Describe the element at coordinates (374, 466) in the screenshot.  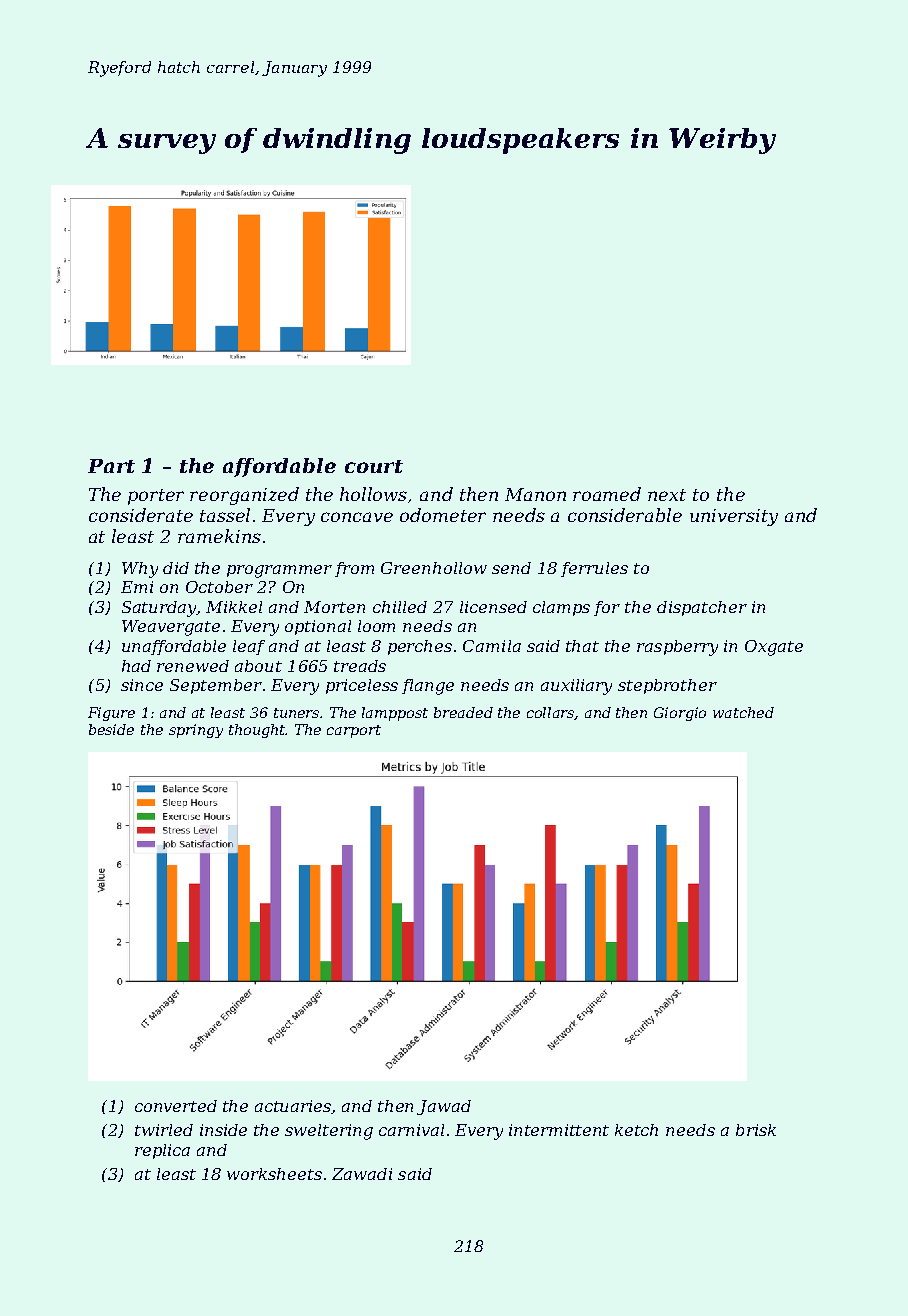
I see `court` at that location.
